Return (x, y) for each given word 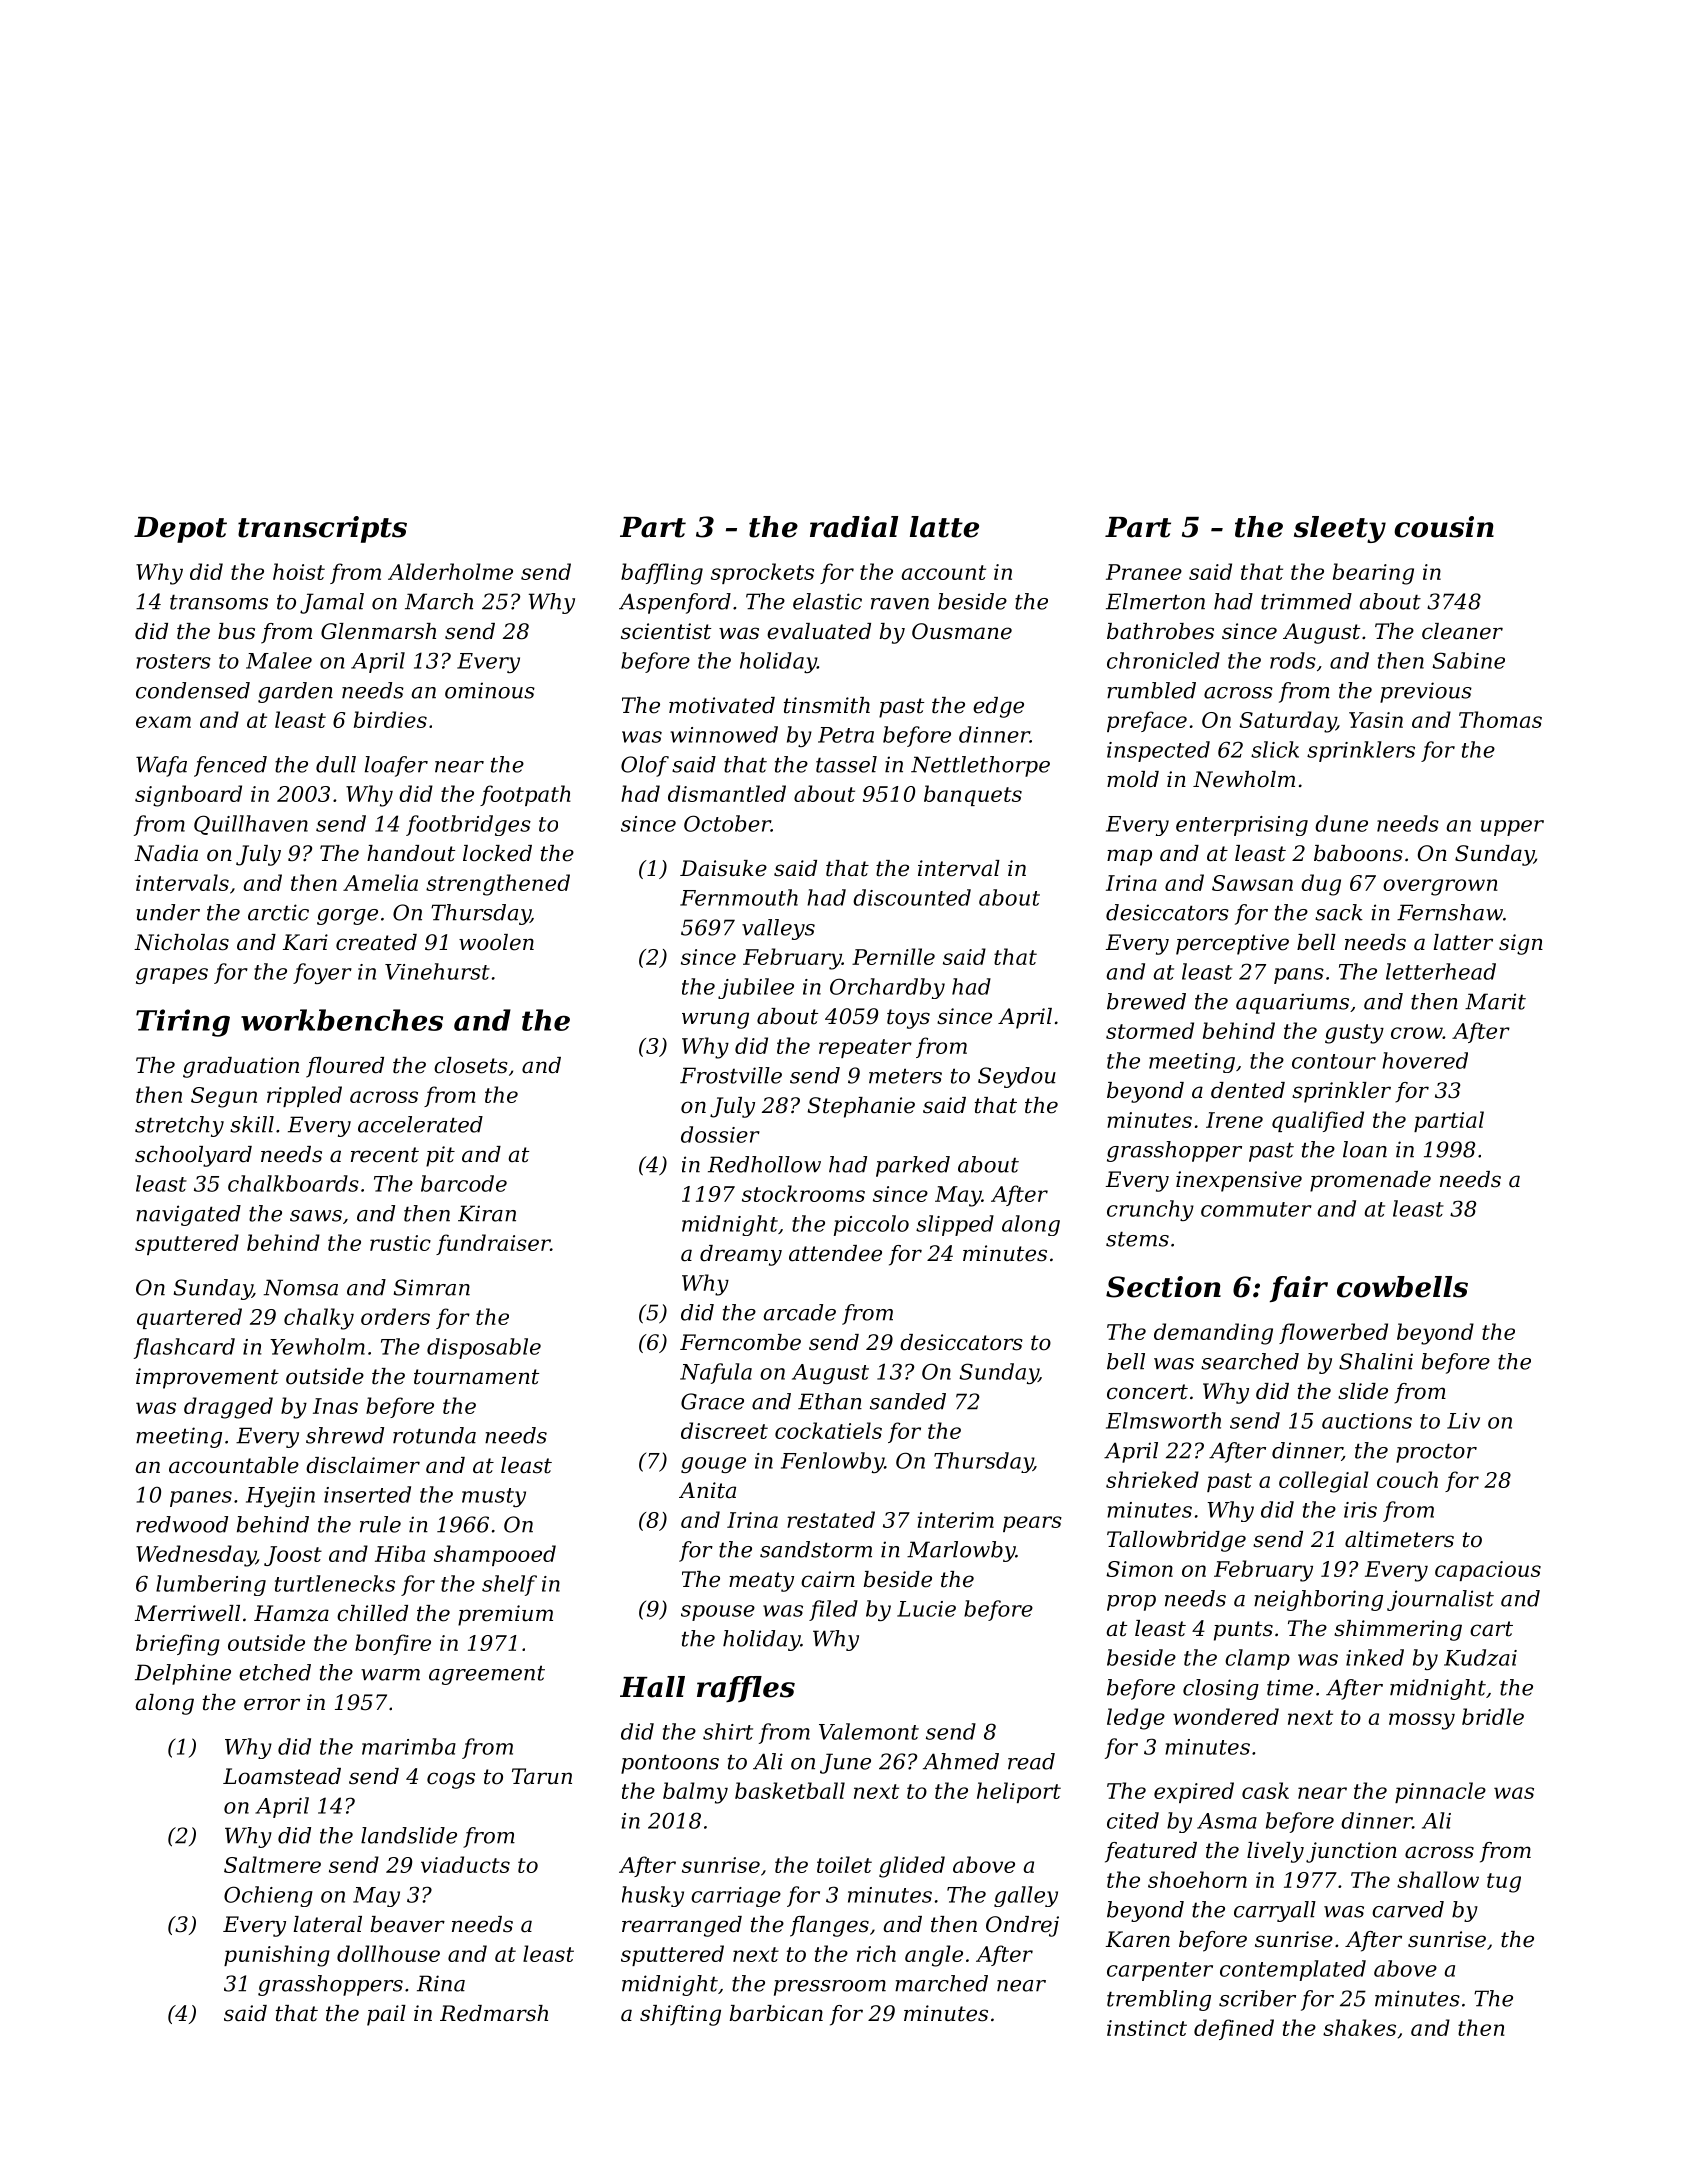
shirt (728, 1731)
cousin (1444, 527)
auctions (1367, 1421)
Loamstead (282, 1776)
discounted (912, 897)
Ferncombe (740, 1342)
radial (854, 527)
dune (1341, 823)
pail (386, 2015)
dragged (228, 1408)
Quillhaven (251, 825)
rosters (173, 661)
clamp (1257, 1659)
